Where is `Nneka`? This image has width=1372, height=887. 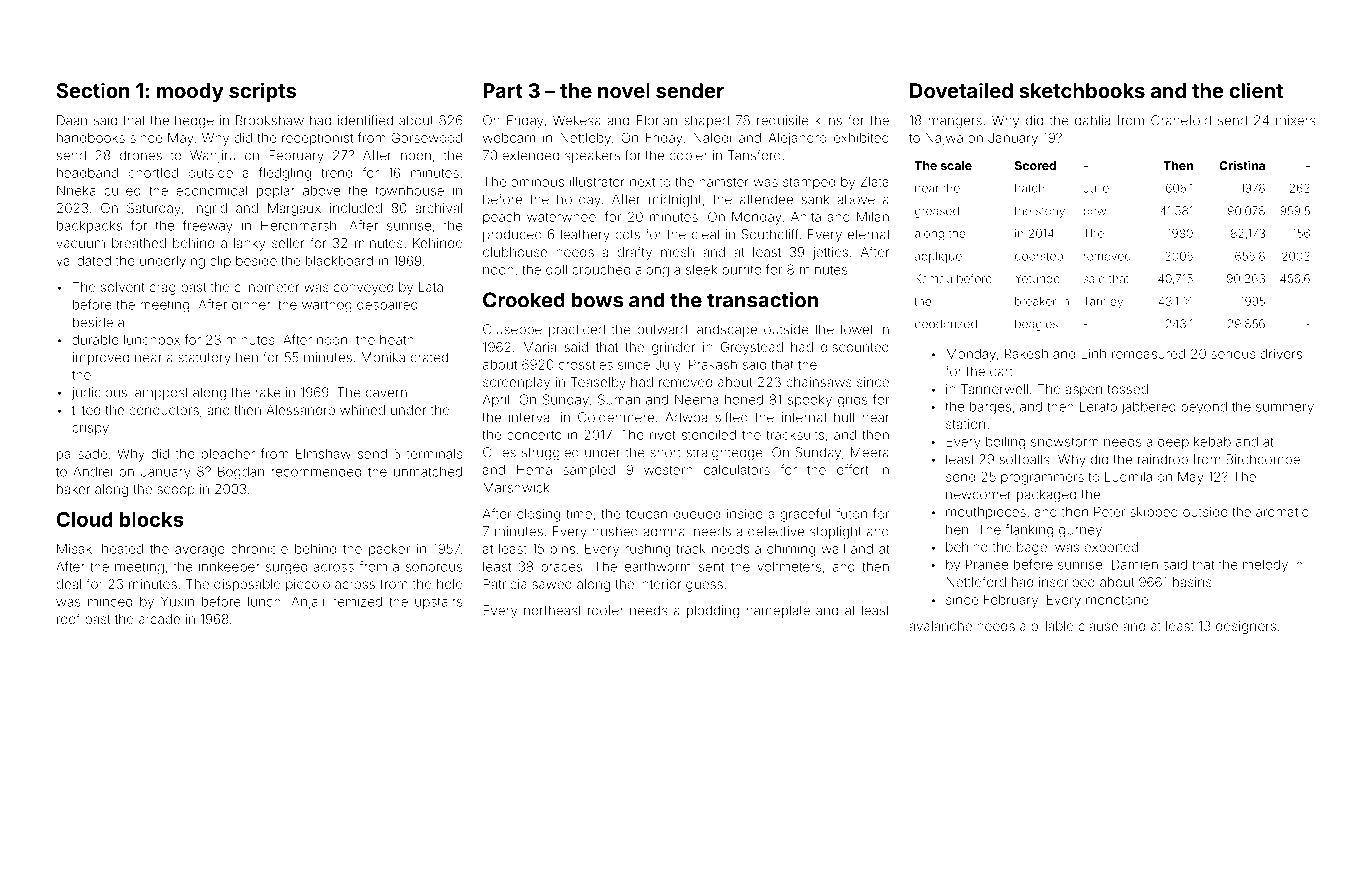 Nneka is located at coordinates (76, 190).
